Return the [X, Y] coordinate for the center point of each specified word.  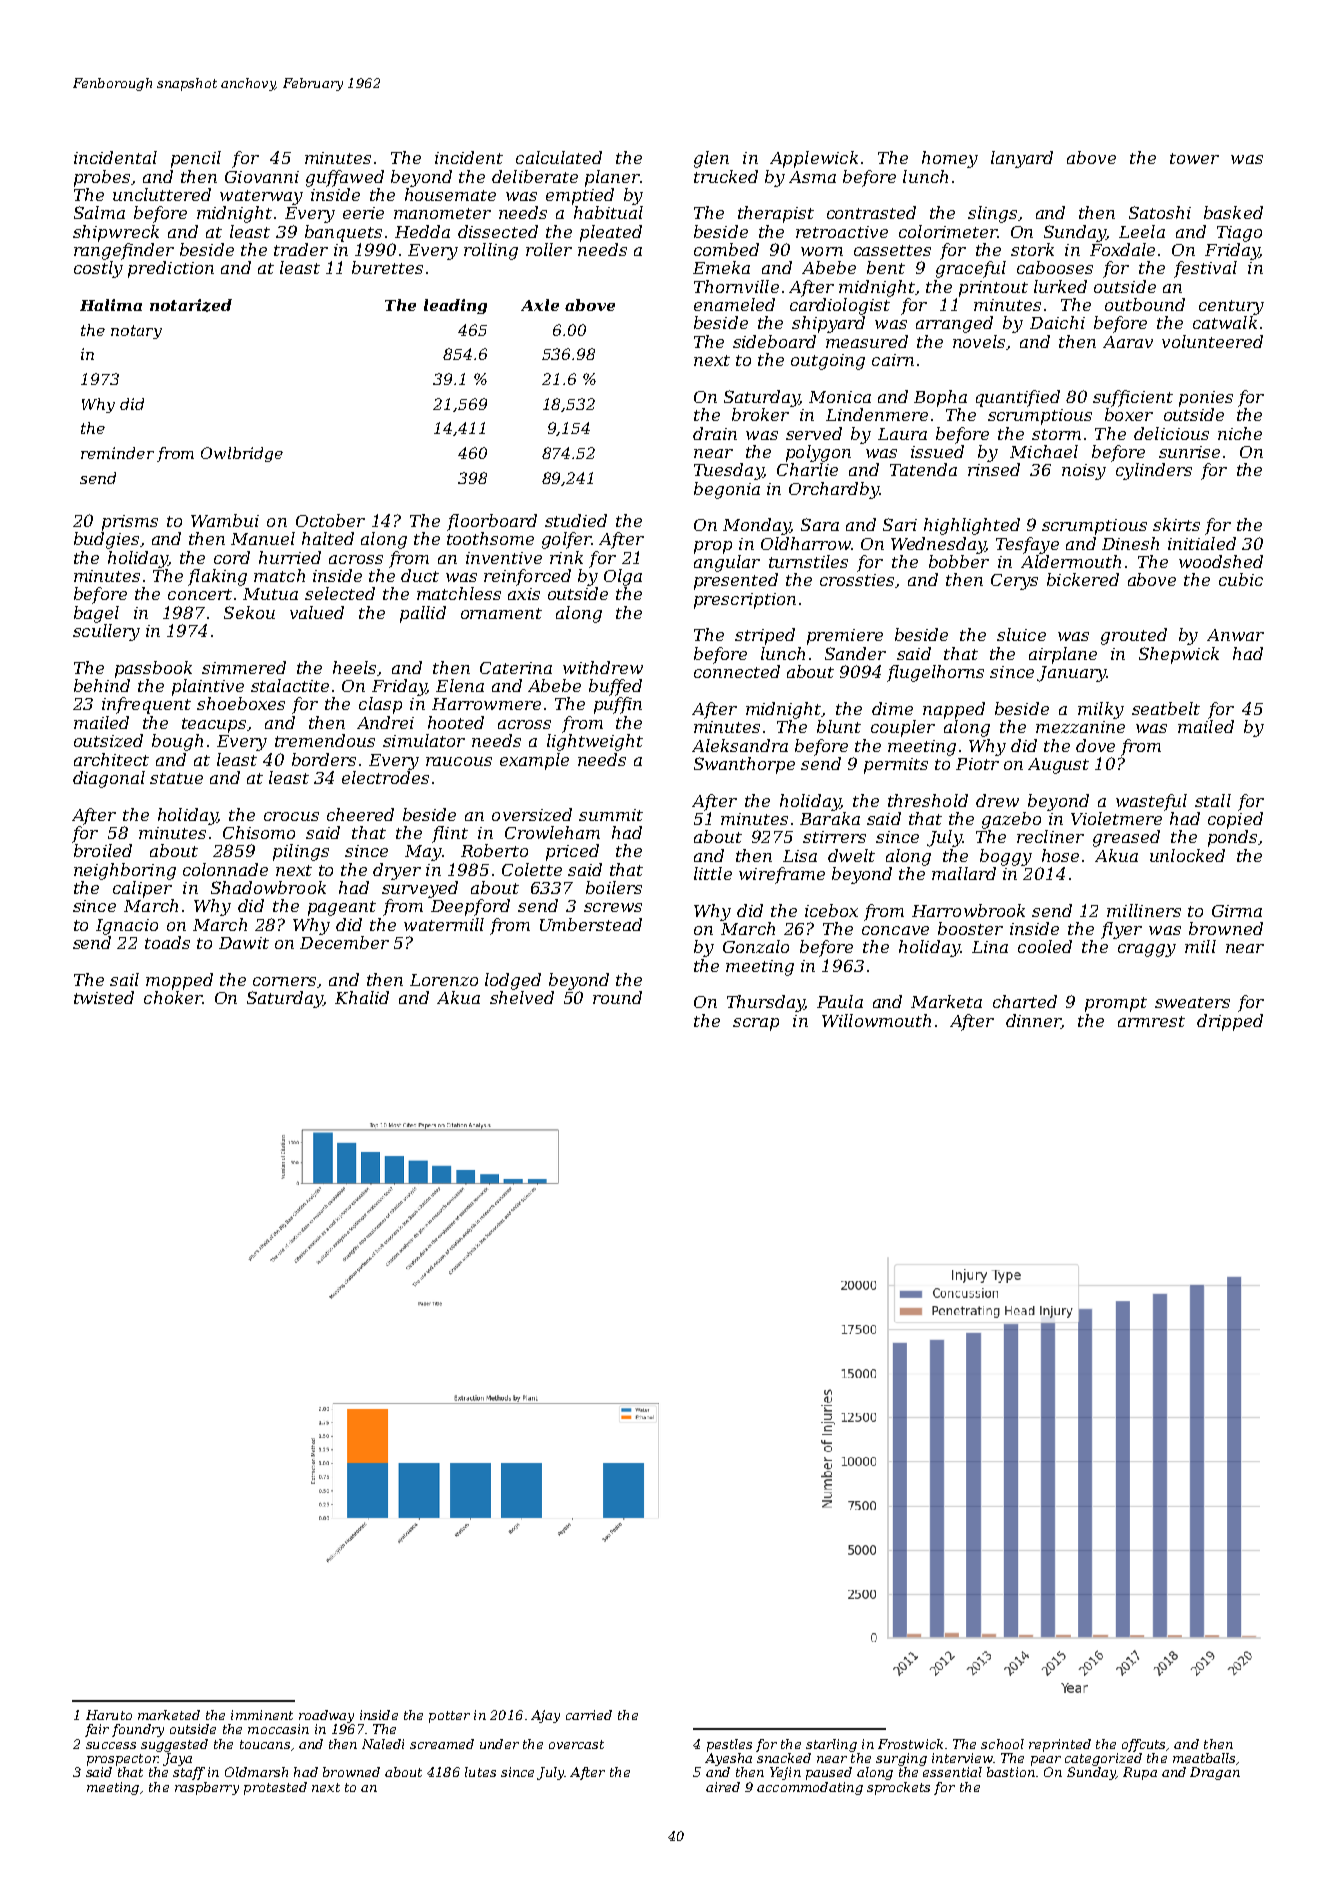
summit [611, 815]
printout [993, 289]
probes [102, 178]
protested [275, 1788]
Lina [990, 947]
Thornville [736, 286]
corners [284, 981]
